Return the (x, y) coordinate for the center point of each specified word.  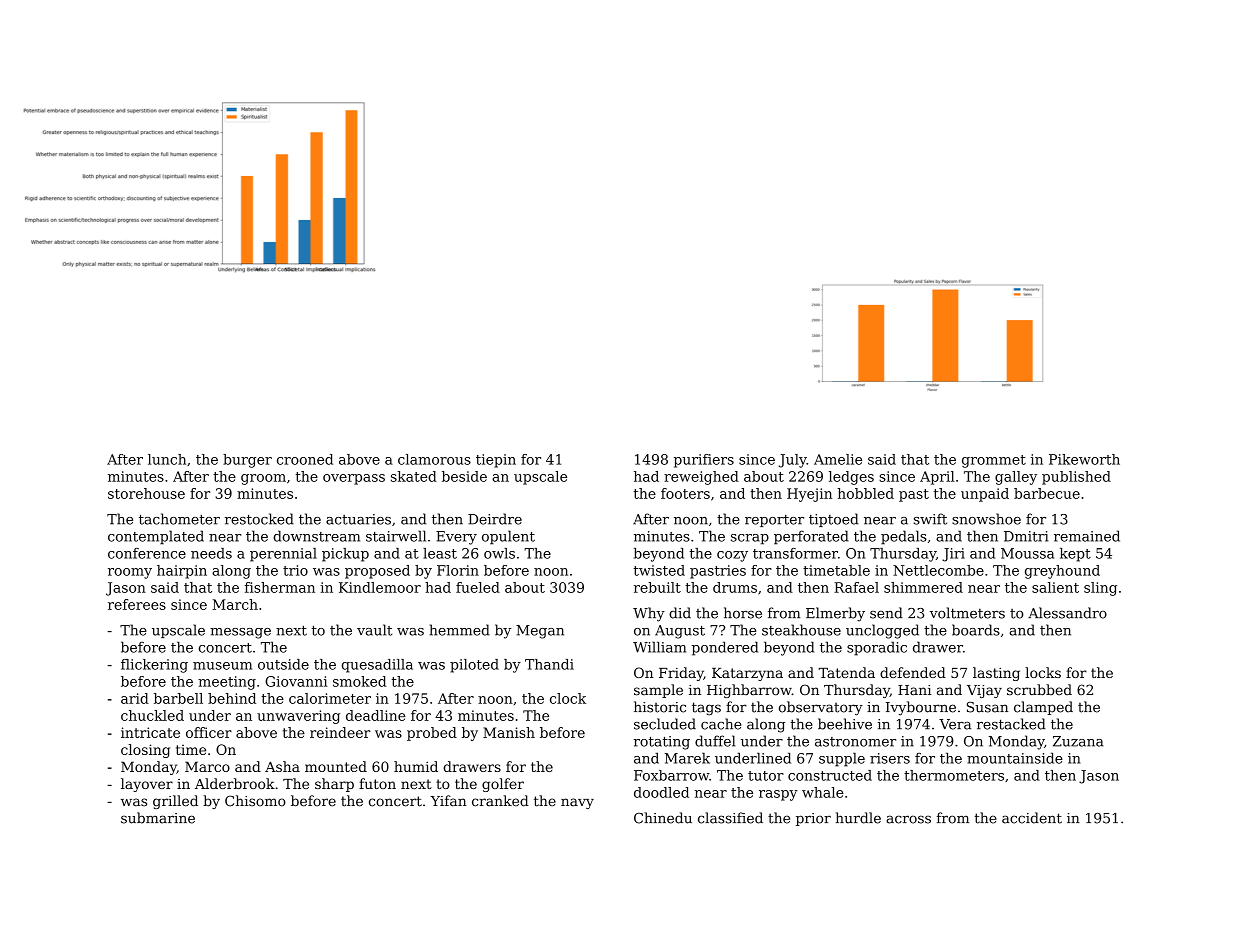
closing (145, 751)
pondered (725, 648)
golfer (503, 785)
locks (1043, 672)
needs (211, 553)
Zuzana (1078, 741)
